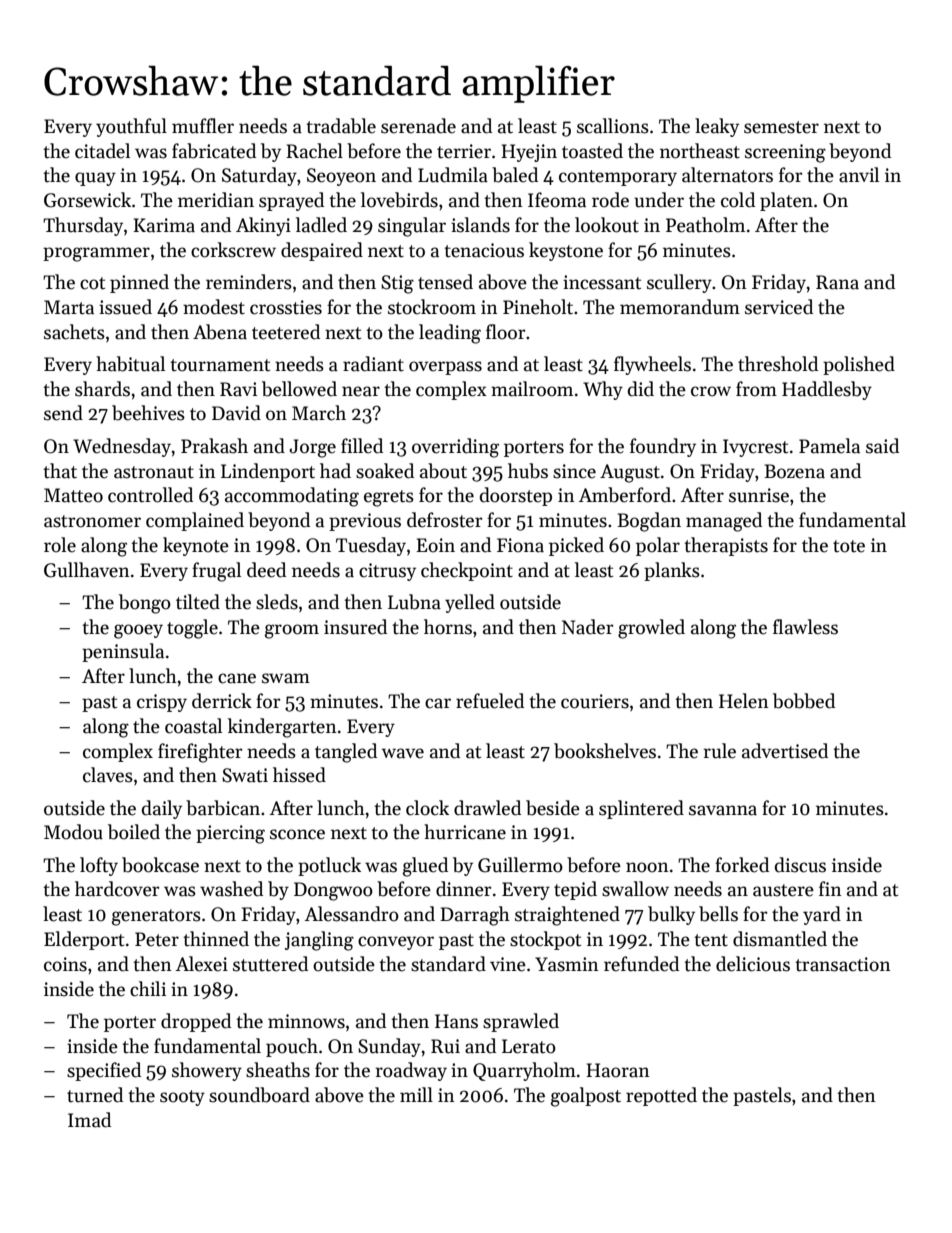  What do you see at coordinates (87, 570) in the document?
I see `Gullhaven` at bounding box center [87, 570].
